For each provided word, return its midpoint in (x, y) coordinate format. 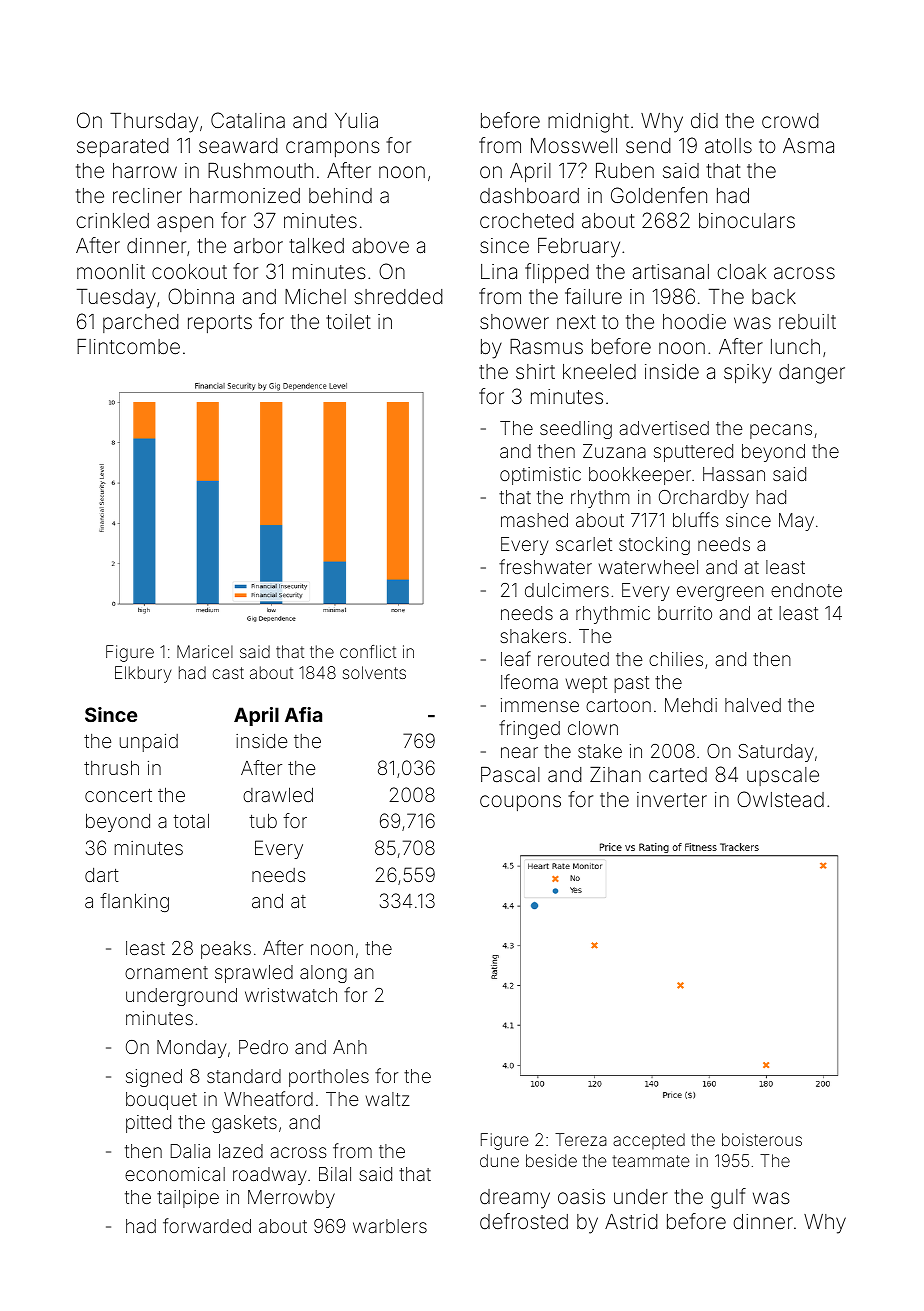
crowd (790, 120)
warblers (390, 1226)
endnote (806, 590)
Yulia (356, 120)
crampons (332, 149)
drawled (278, 794)
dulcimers (567, 590)
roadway (269, 1176)
